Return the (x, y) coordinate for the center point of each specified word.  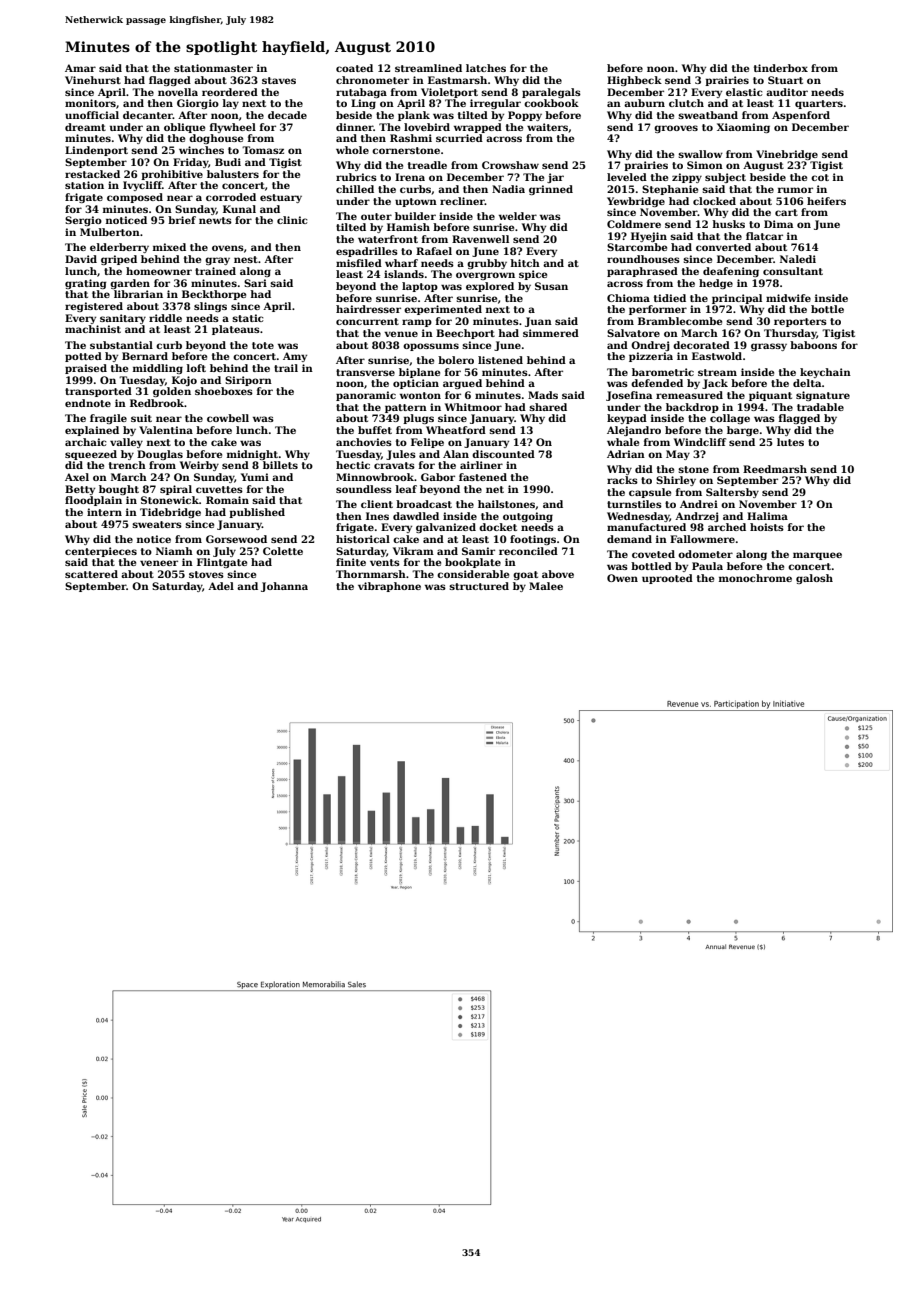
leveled (627, 177)
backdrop (692, 408)
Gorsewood (236, 539)
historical (363, 539)
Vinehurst (93, 80)
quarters (819, 104)
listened (500, 360)
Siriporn (248, 381)
